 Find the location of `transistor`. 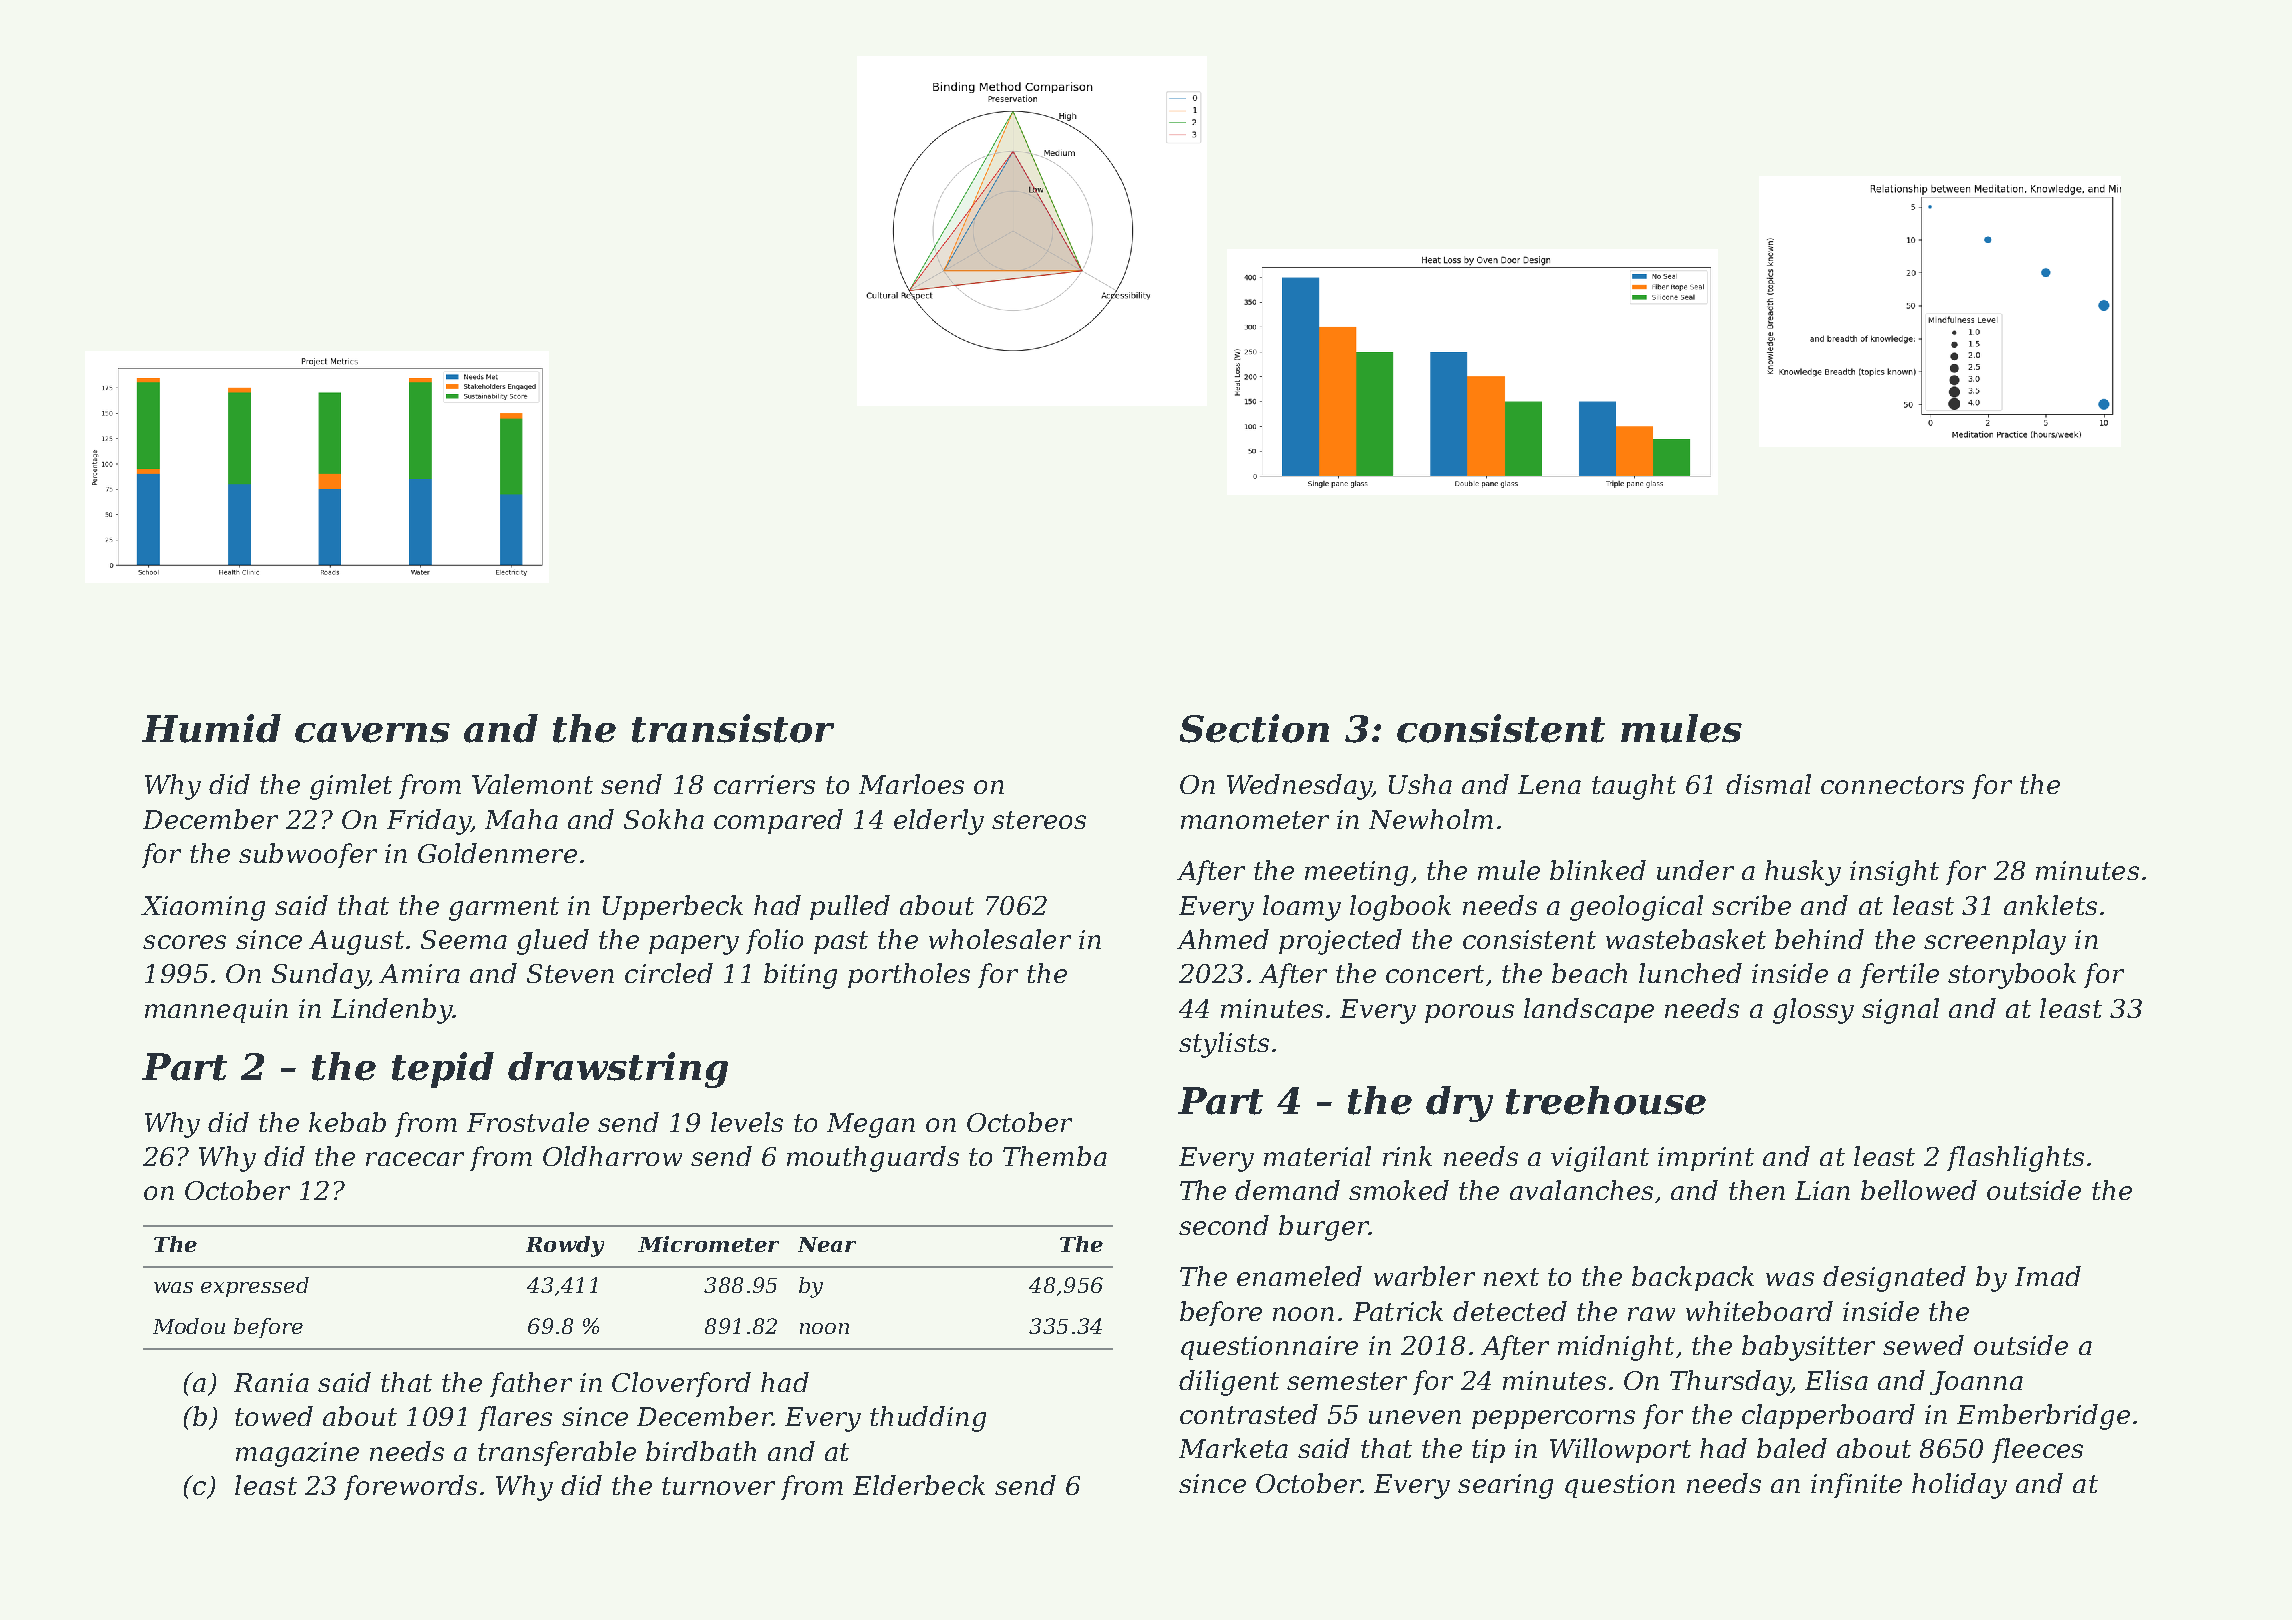

transistor is located at coordinates (733, 728).
